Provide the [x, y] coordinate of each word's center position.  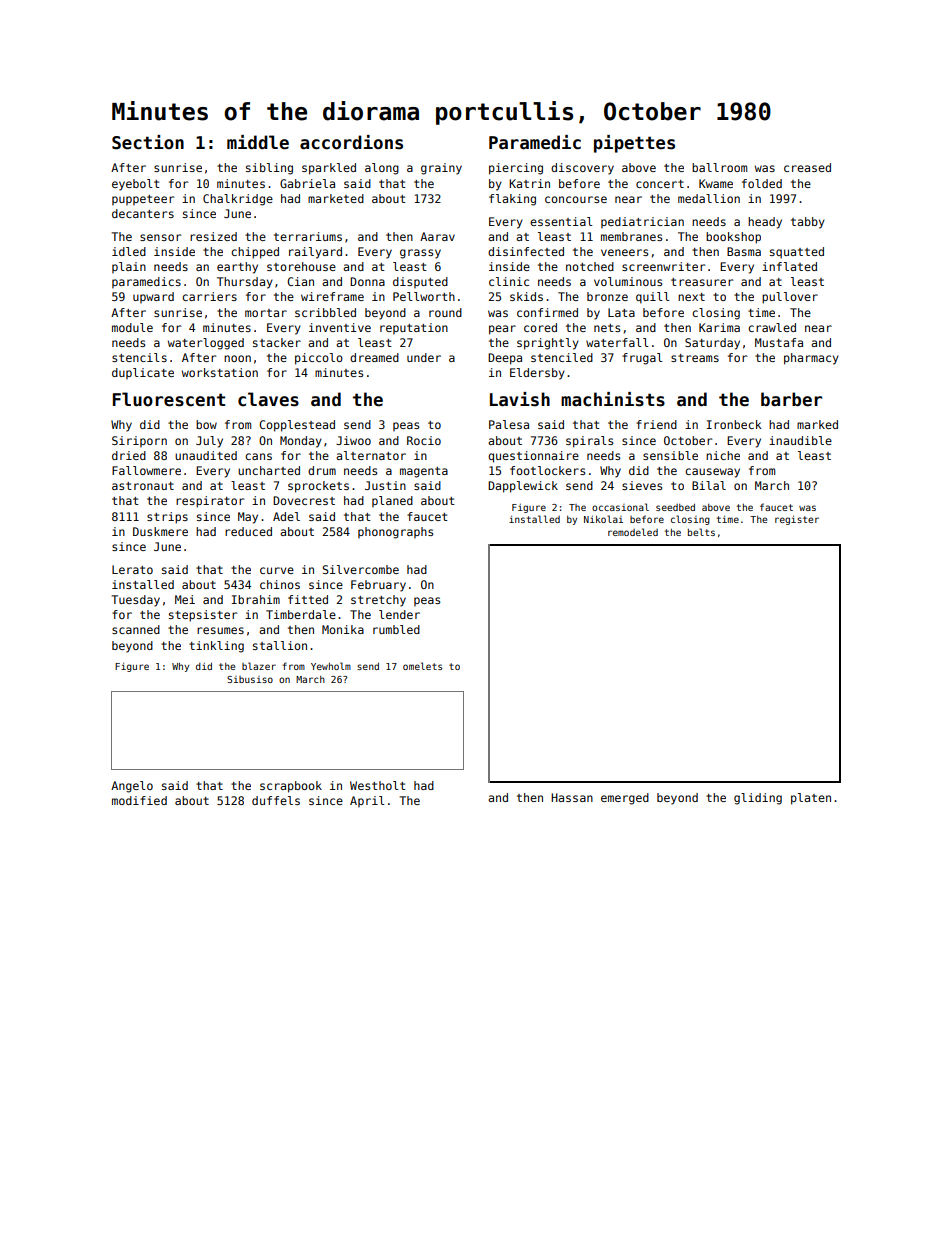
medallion [709, 198]
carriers [209, 296]
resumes [220, 630]
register [797, 520]
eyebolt [136, 185]
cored [540, 327]
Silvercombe [360, 569]
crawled [772, 327]
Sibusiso [250, 679]
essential [561, 221]
